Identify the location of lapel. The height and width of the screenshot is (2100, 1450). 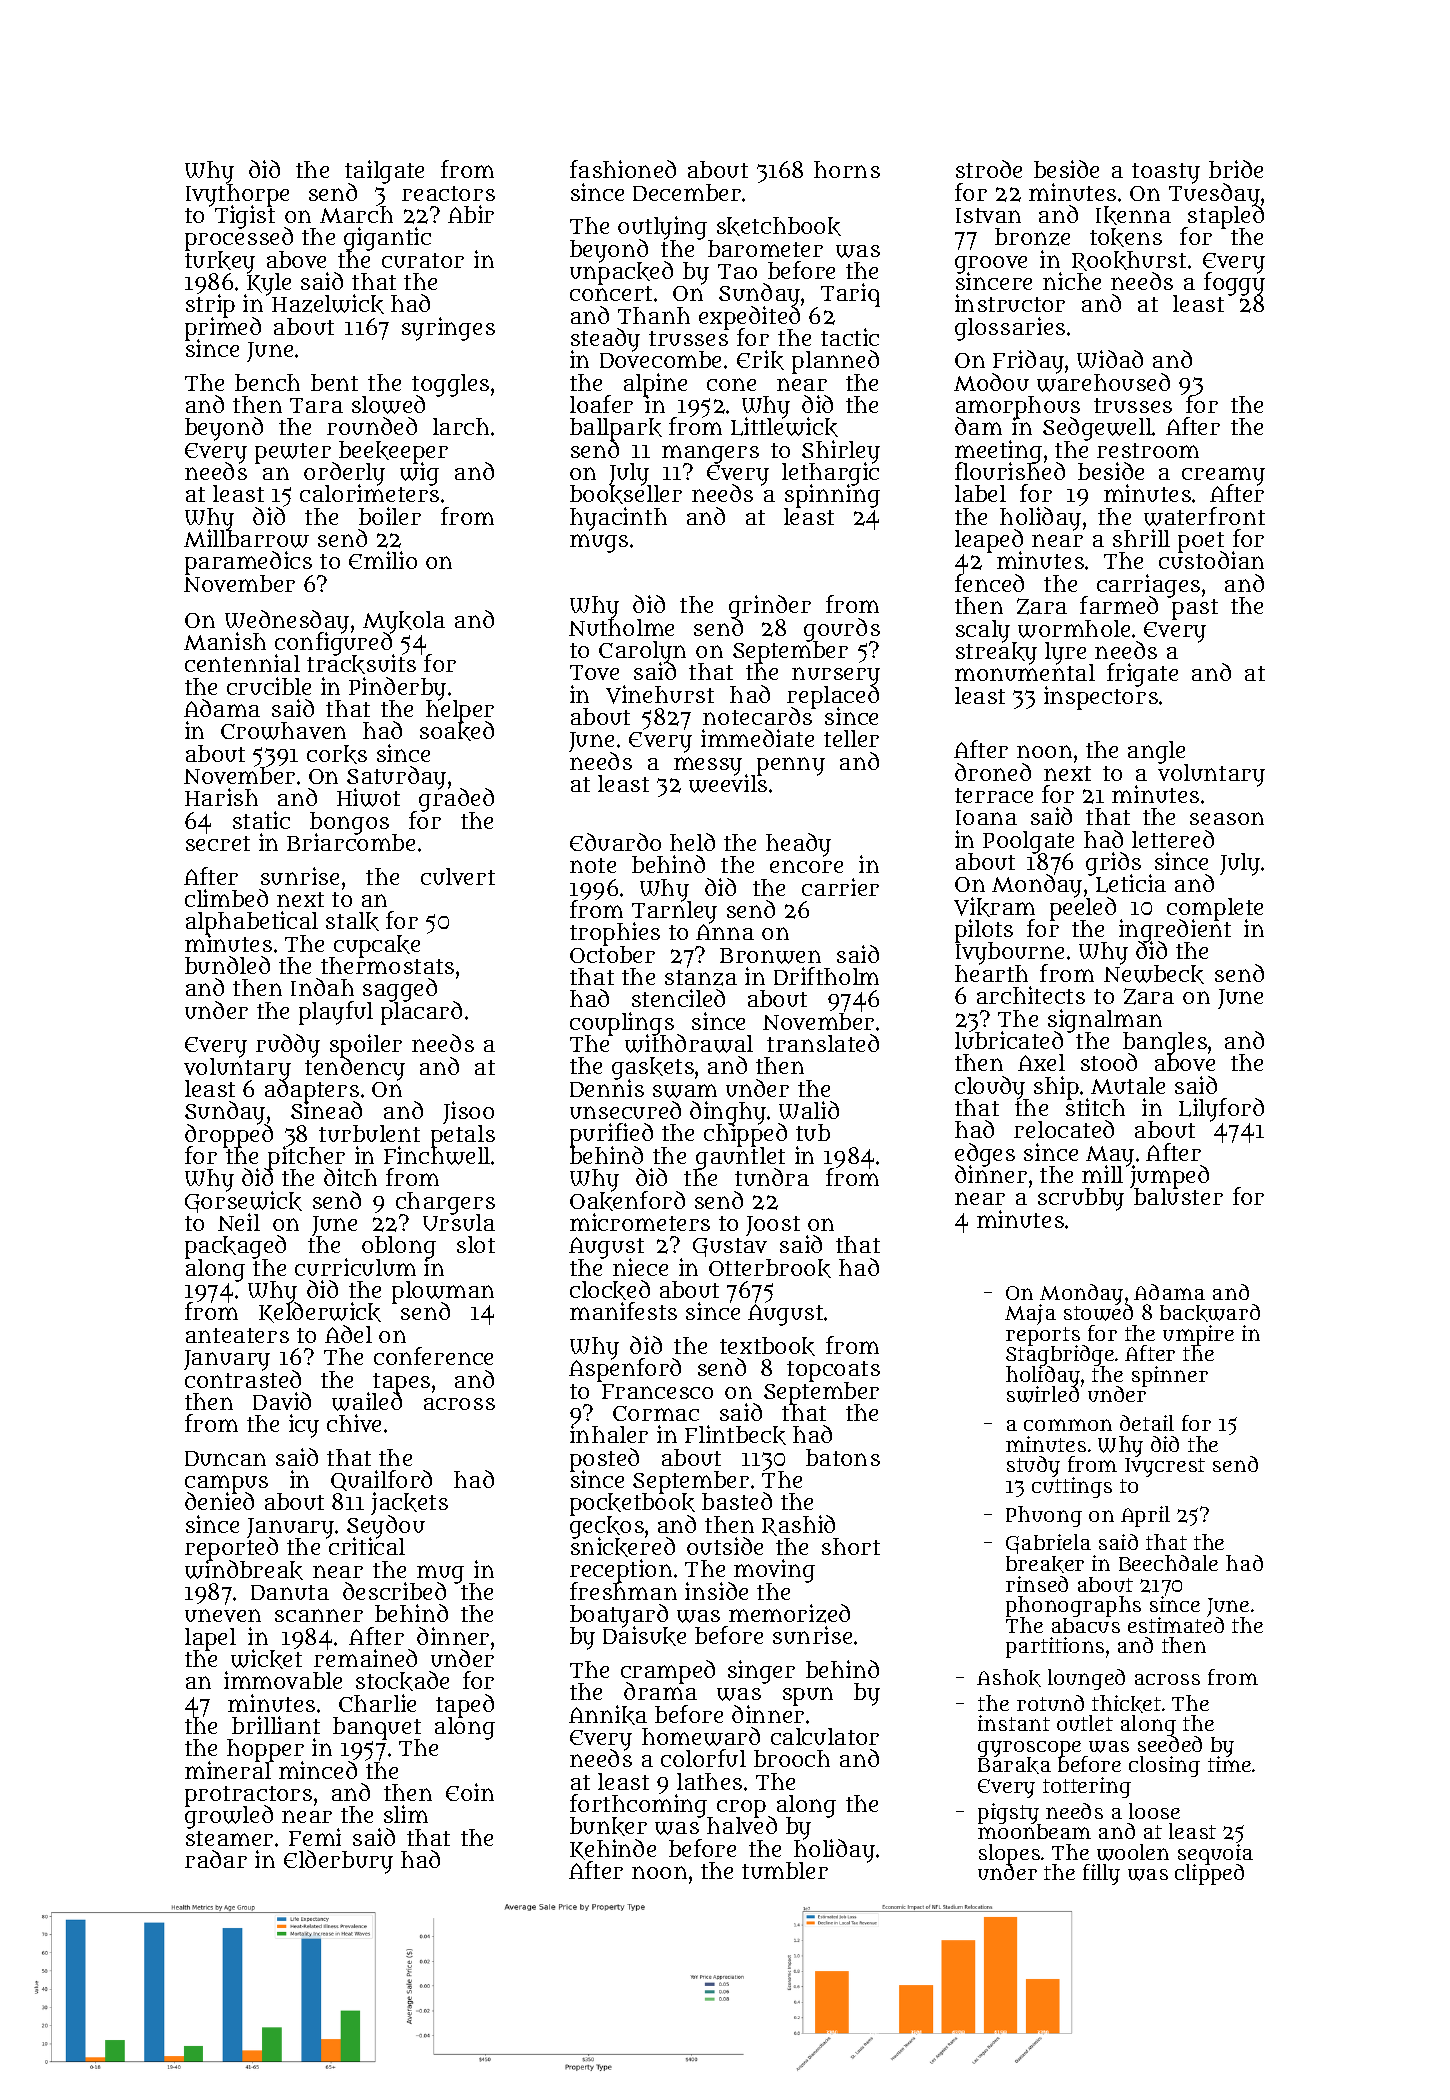
(210, 1639).
